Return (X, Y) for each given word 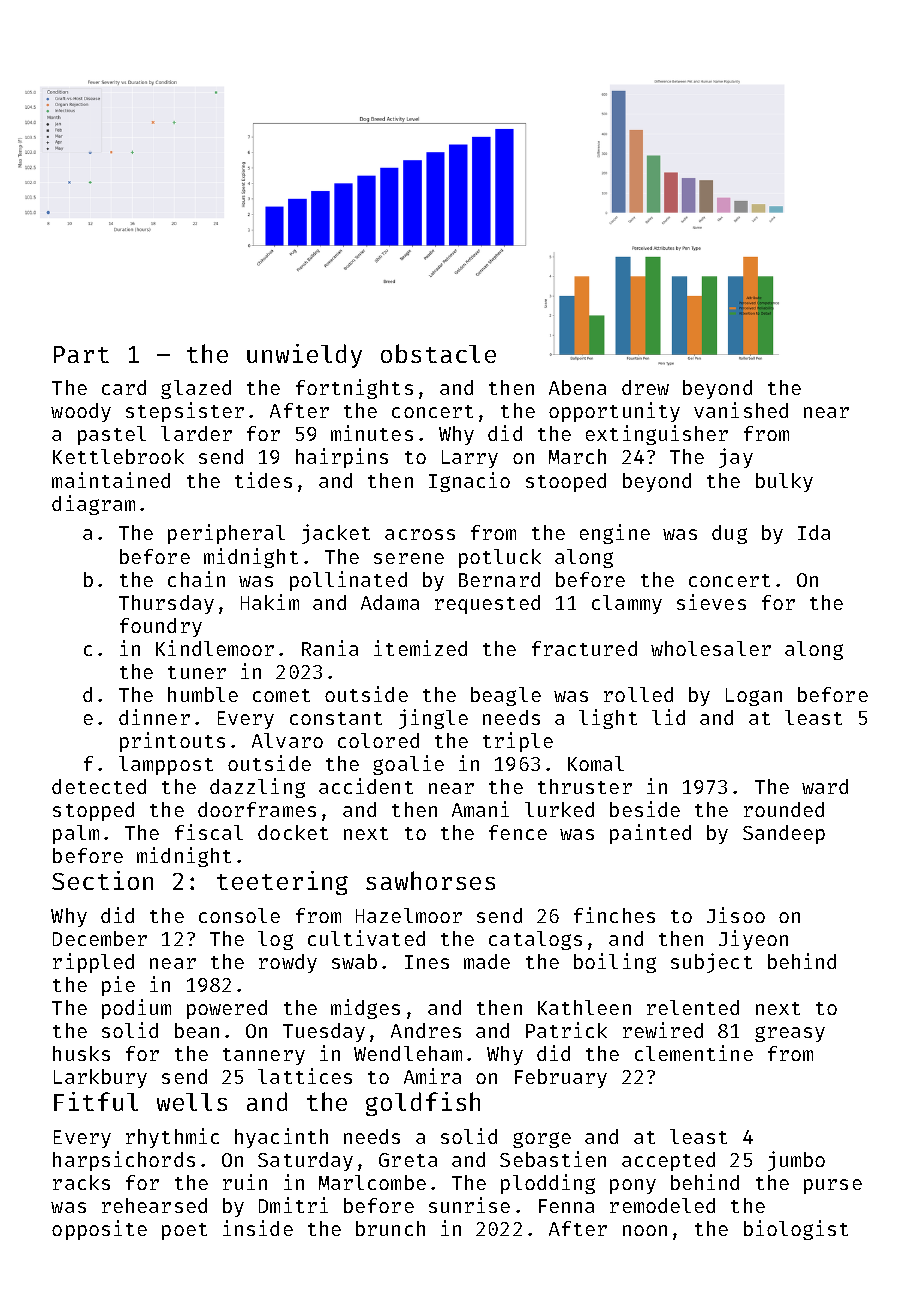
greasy (790, 1034)
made (487, 961)
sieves (711, 602)
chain (196, 579)
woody (81, 412)
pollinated (348, 581)
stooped (566, 482)
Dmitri (293, 1205)
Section (102, 880)
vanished (741, 410)
